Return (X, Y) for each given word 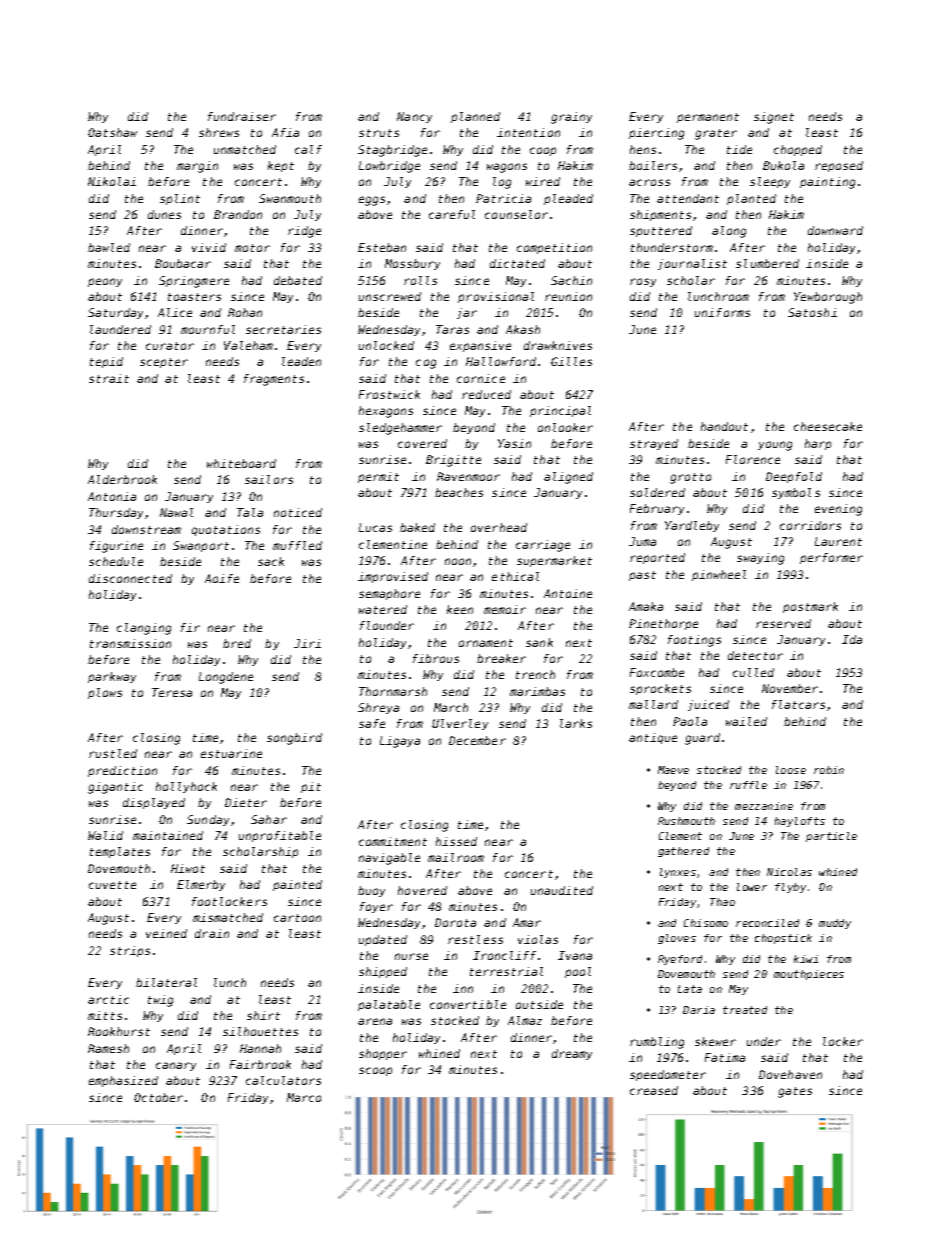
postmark (810, 607)
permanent (708, 118)
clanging (144, 629)
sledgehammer (400, 429)
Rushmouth (686, 821)
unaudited (562, 890)
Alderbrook (122, 479)
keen (460, 609)
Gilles (571, 361)
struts (379, 133)
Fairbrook (260, 1064)
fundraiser (242, 116)
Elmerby (201, 885)
